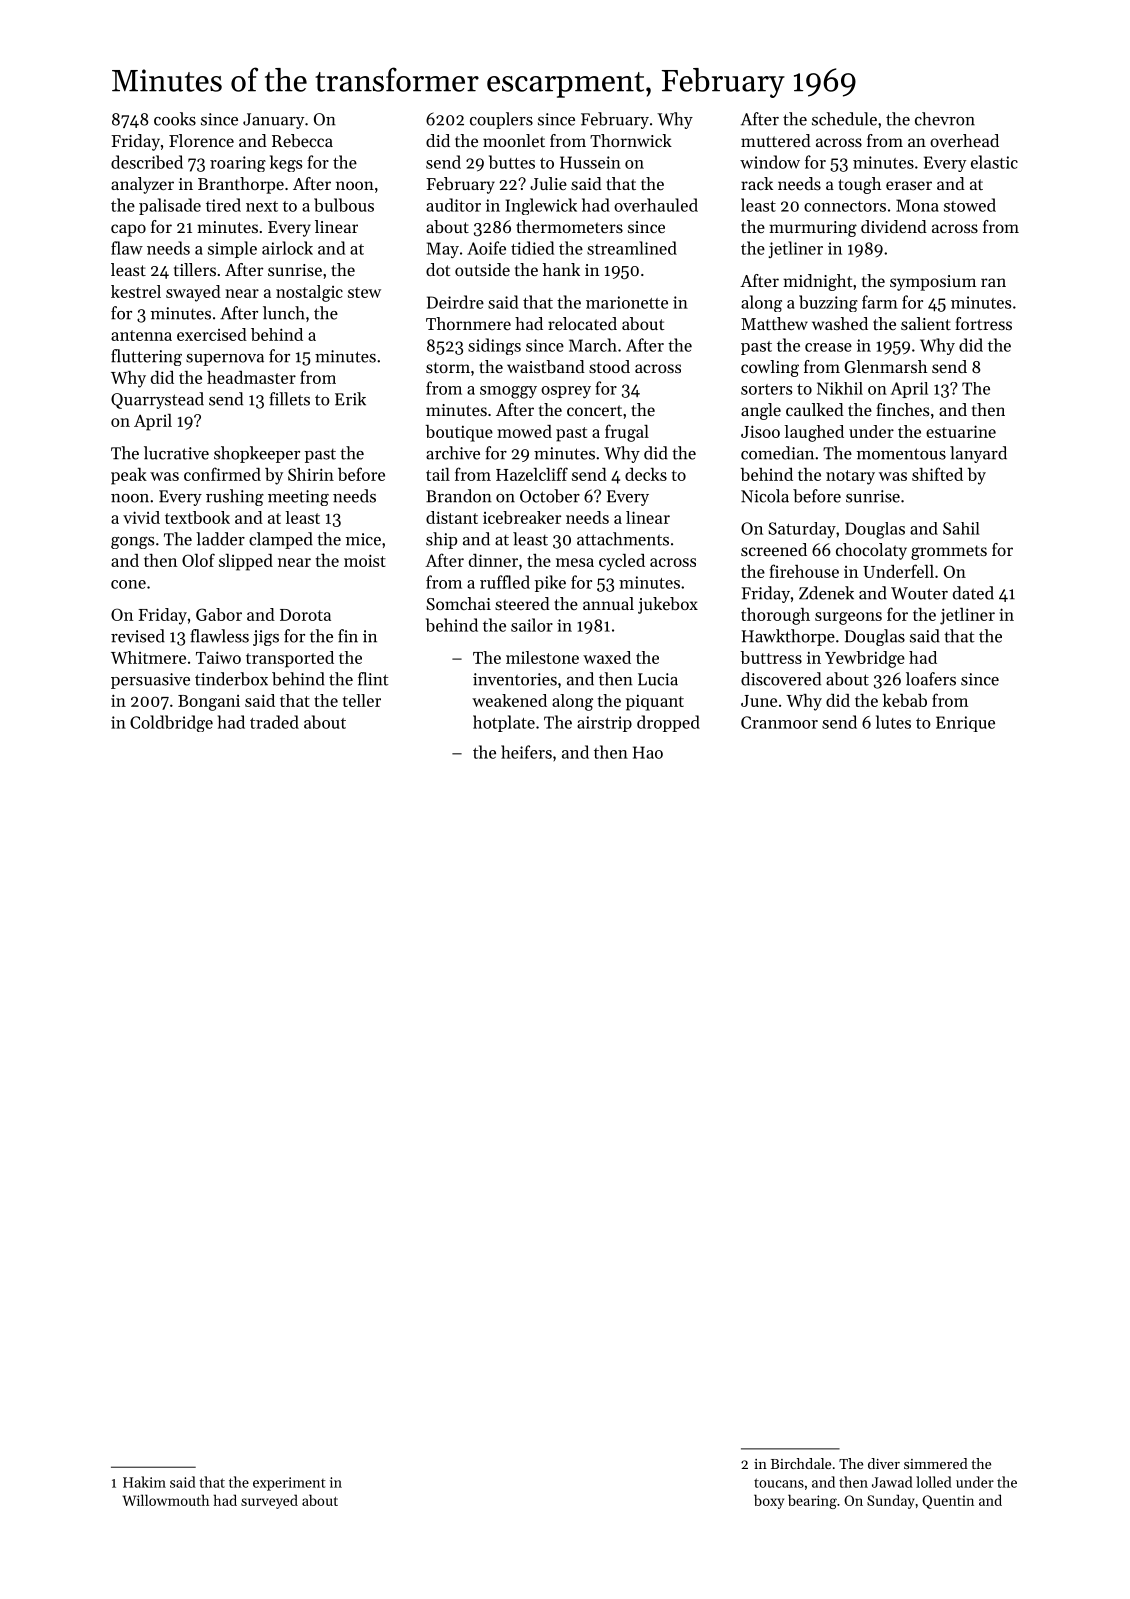  What do you see at coordinates (448, 367) in the screenshot?
I see `storm` at bounding box center [448, 367].
